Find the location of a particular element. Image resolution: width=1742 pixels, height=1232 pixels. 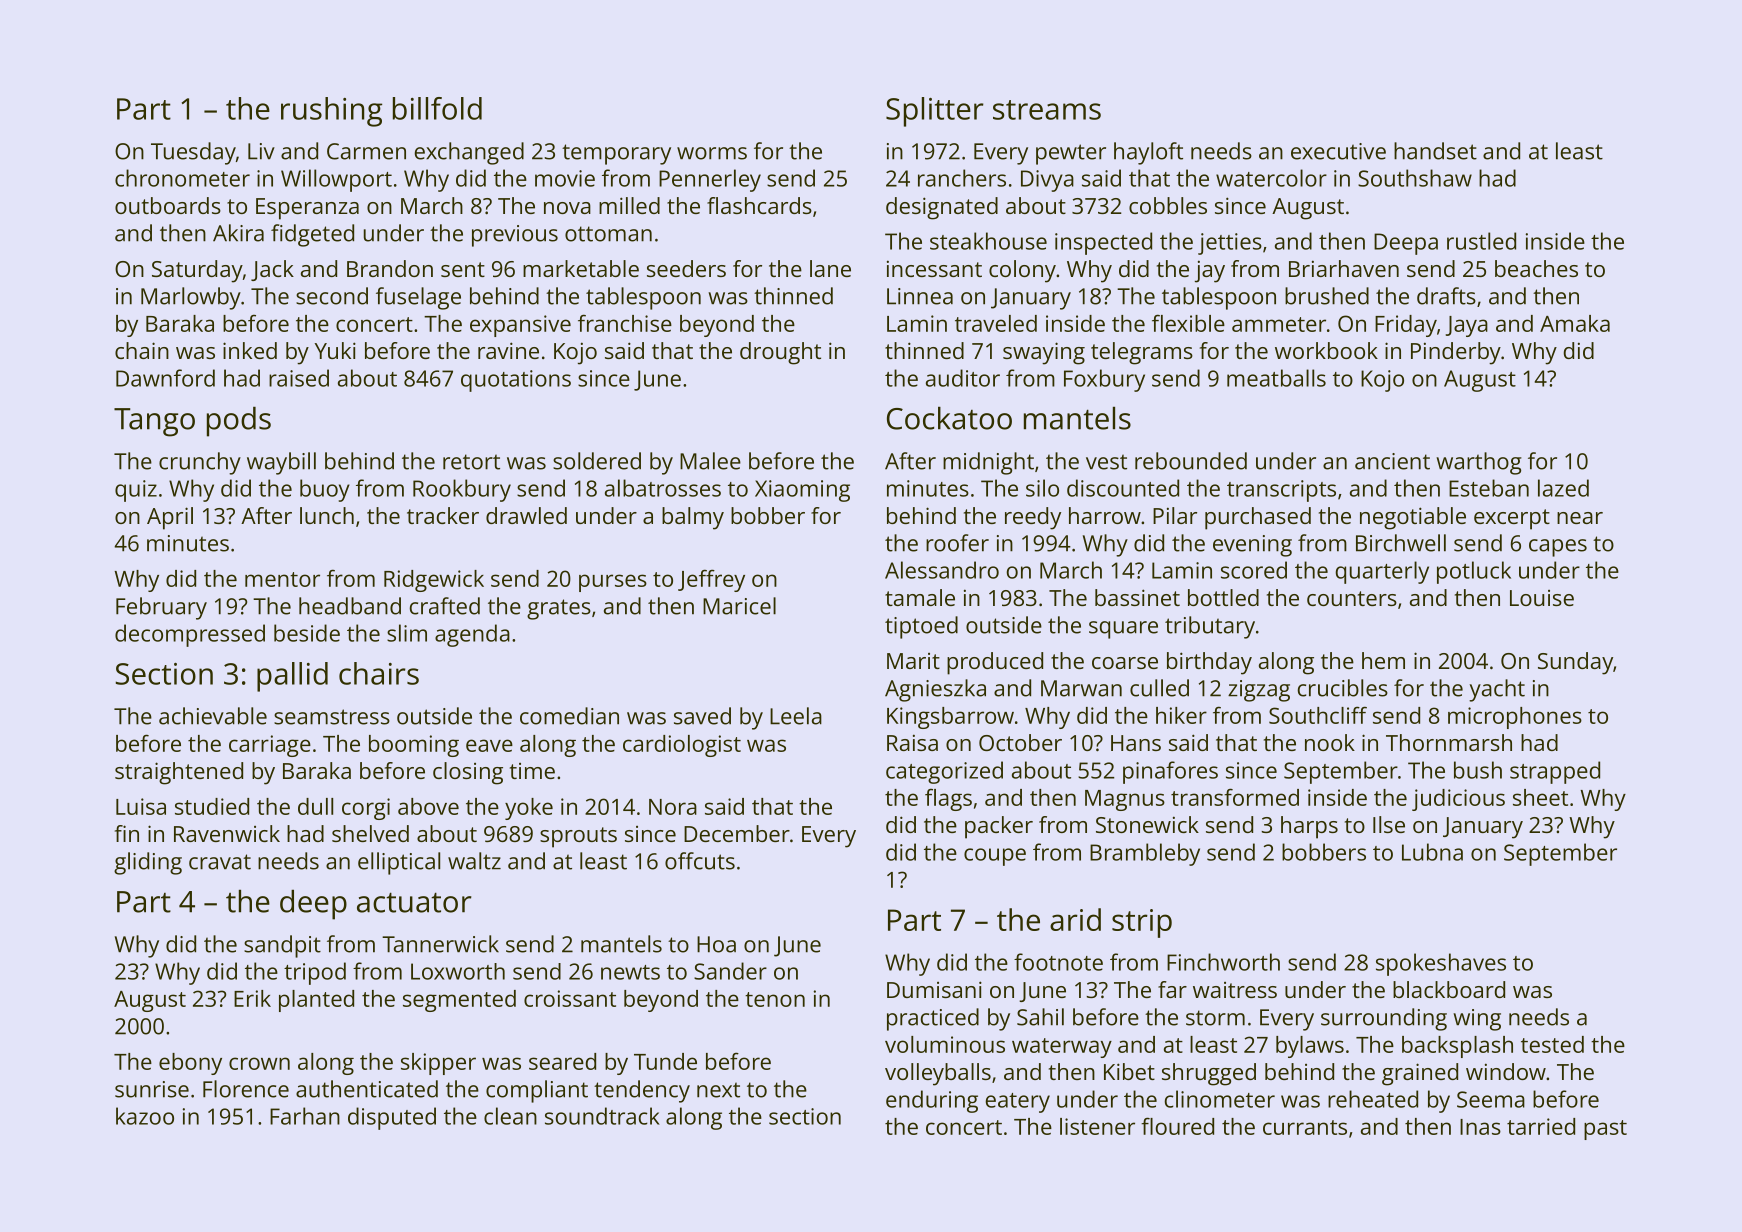

tenon is located at coordinates (775, 999).
